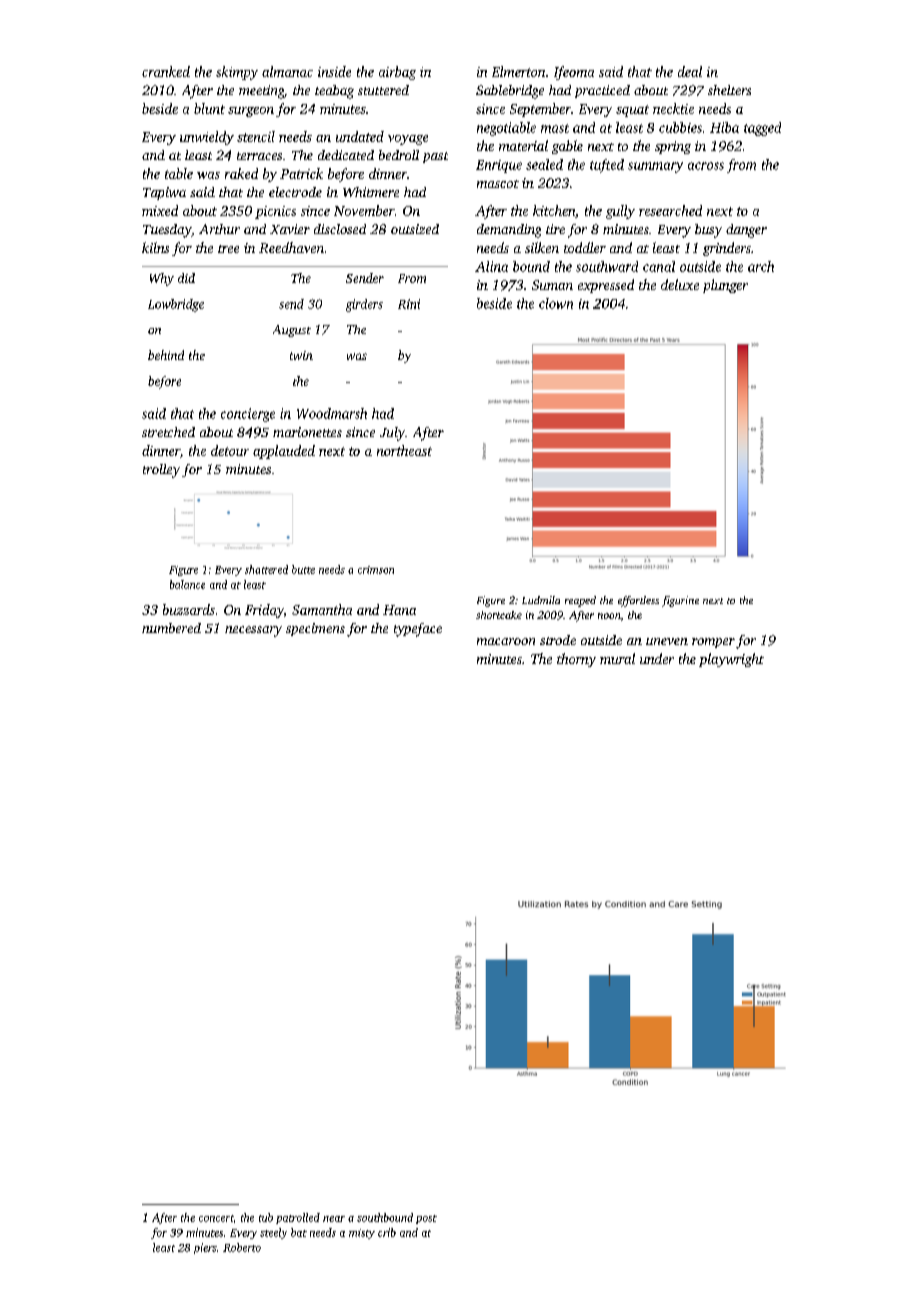 Image resolution: width=924 pixels, height=1314 pixels. What do you see at coordinates (556, 303) in the document?
I see `clown` at bounding box center [556, 303].
